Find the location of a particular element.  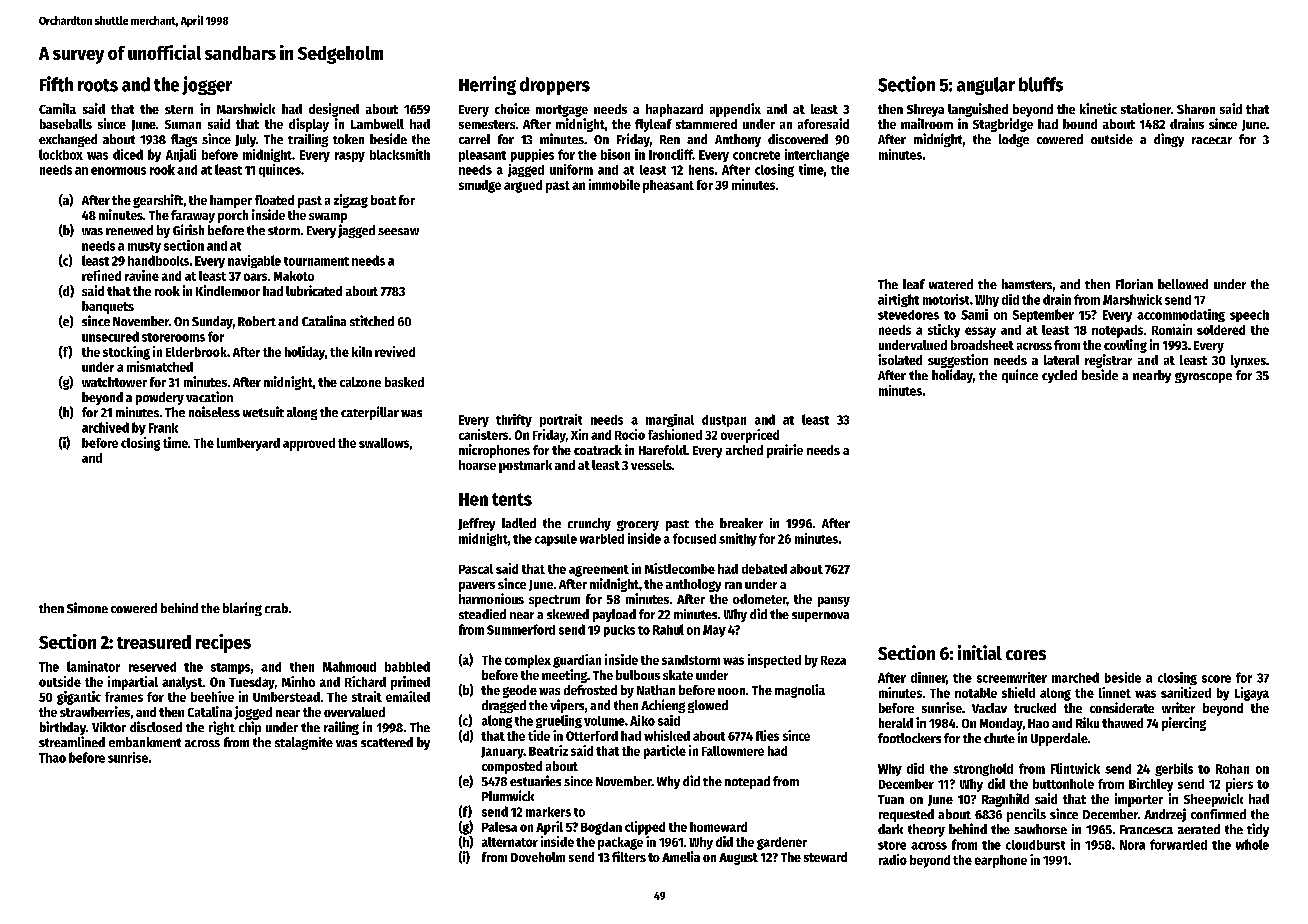

lynxes is located at coordinates (1248, 361).
